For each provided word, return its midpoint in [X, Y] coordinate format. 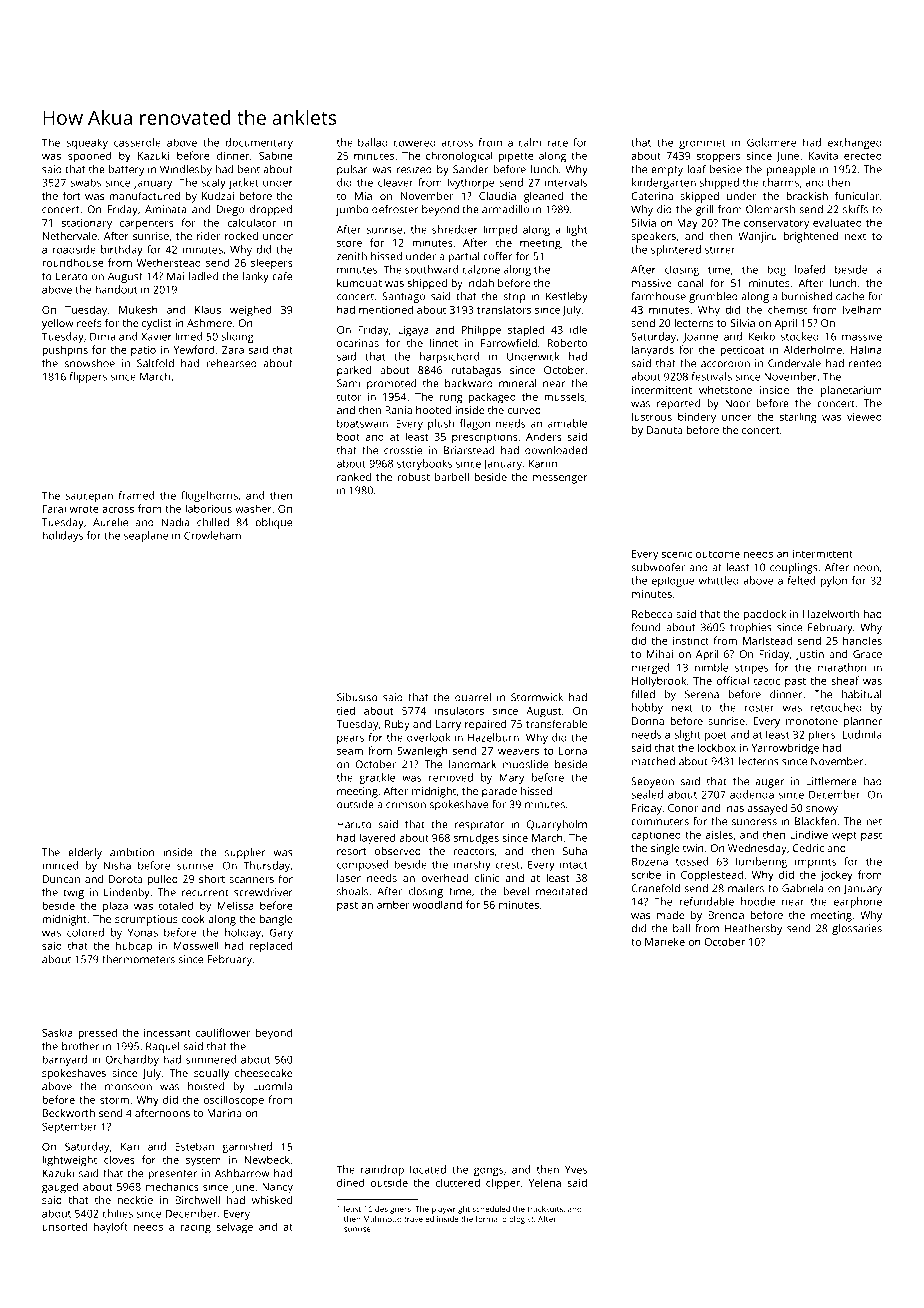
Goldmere [771, 142]
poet [716, 736]
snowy [822, 810]
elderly [85, 853]
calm [529, 142]
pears [350, 739]
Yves [576, 1170]
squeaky [87, 143]
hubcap [134, 947]
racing [196, 1228]
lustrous [652, 416]
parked [354, 371]
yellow [58, 324]
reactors [473, 851]
